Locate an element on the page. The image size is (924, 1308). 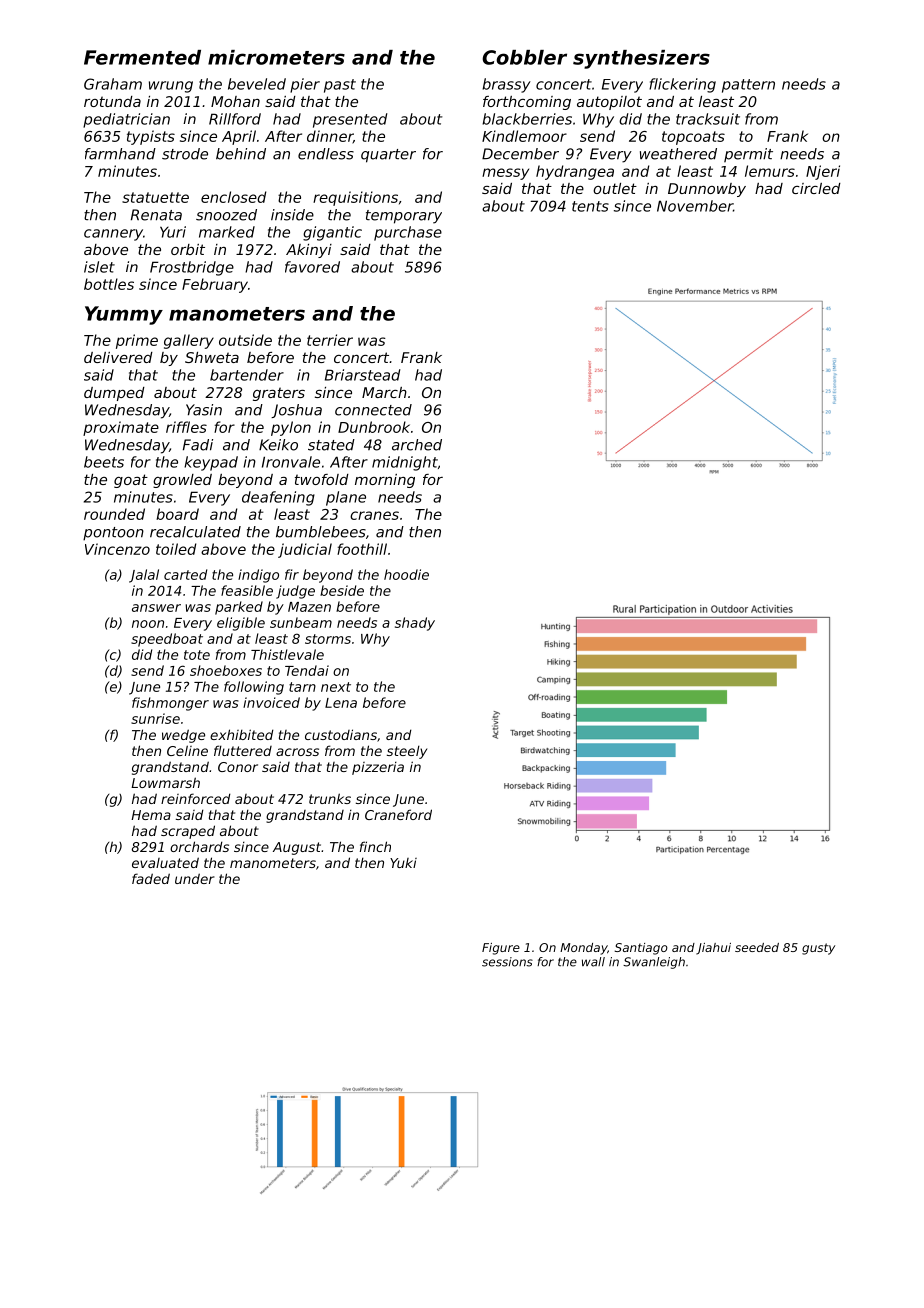
wedge is located at coordinates (183, 736).
